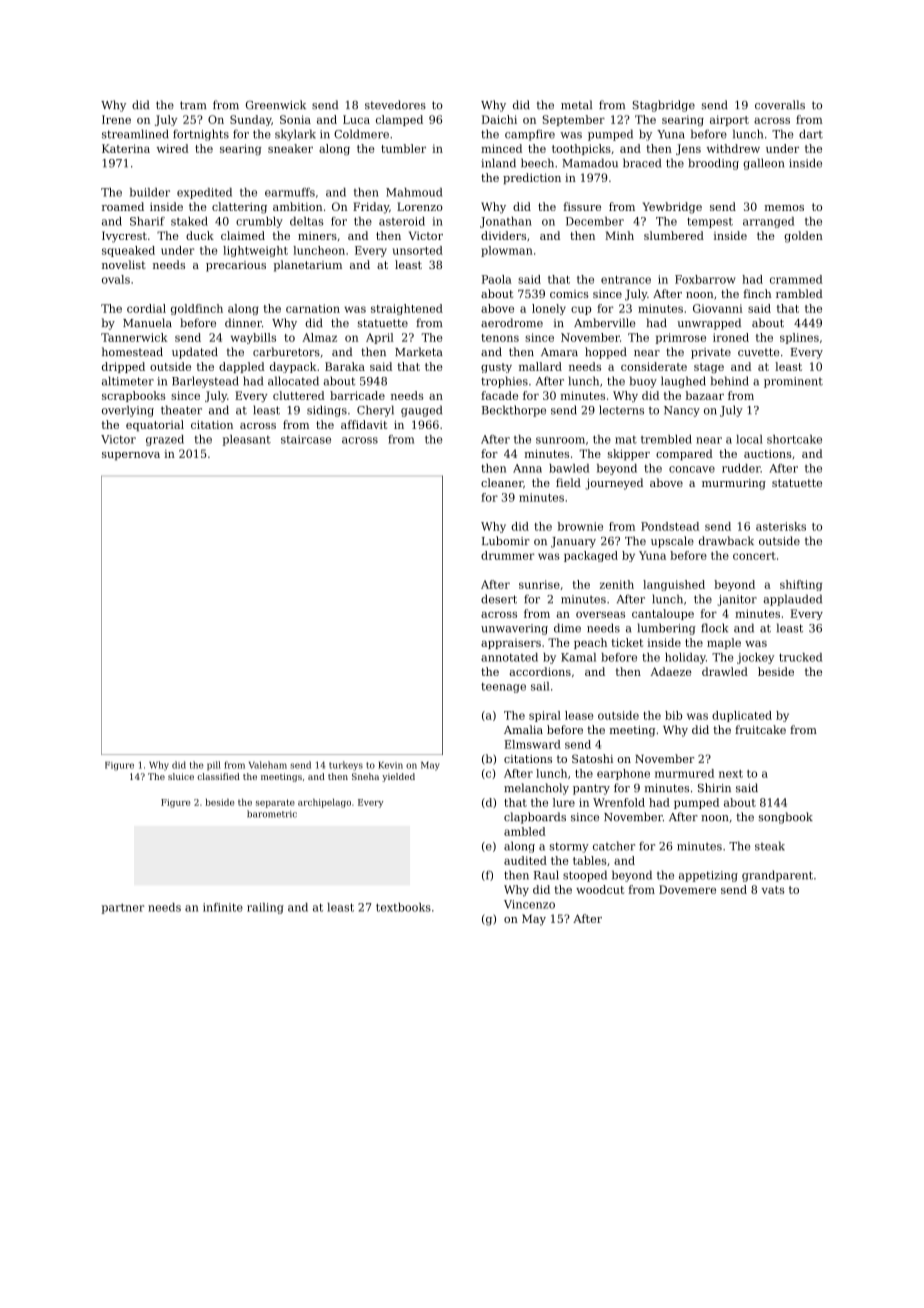 Image resolution: width=924 pixels, height=1308 pixels. I want to click on private, so click(711, 353).
